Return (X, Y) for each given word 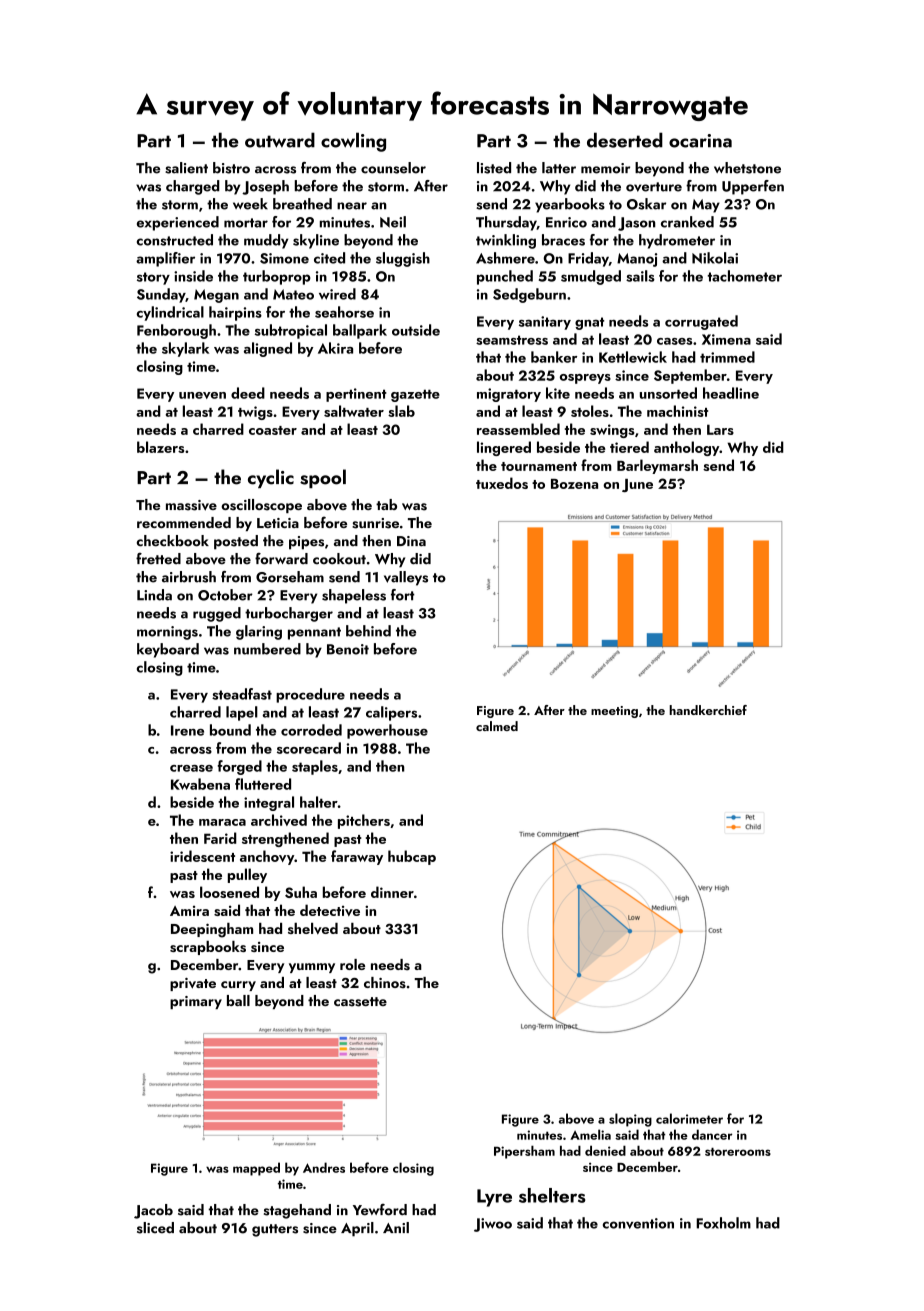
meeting (614, 712)
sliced (155, 1228)
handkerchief (708, 710)
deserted (625, 140)
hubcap (412, 857)
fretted (158, 559)
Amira (189, 911)
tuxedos (502, 483)
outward (280, 140)
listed (494, 168)
